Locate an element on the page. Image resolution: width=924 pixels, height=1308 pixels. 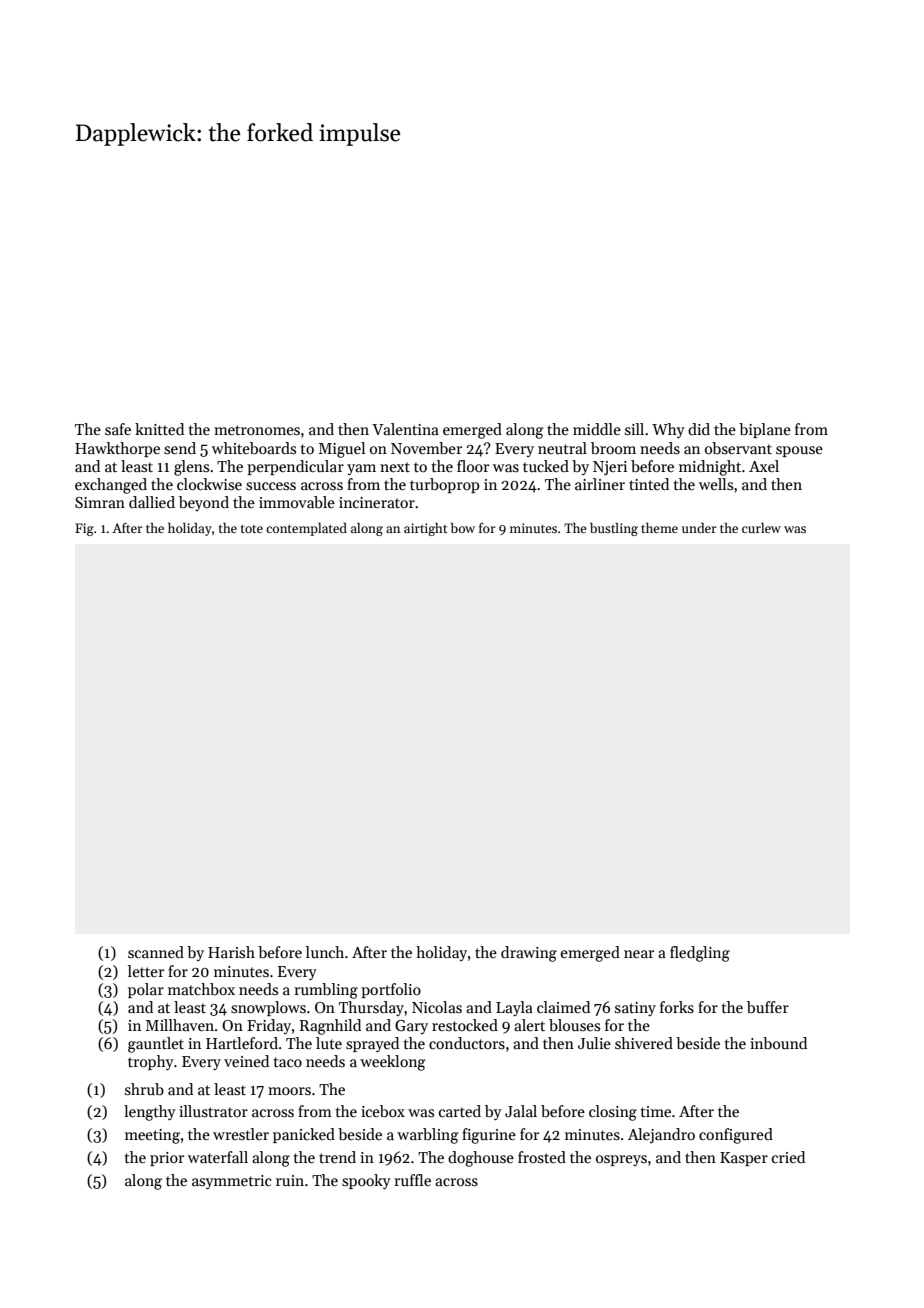
Why is located at coordinates (668, 430).
